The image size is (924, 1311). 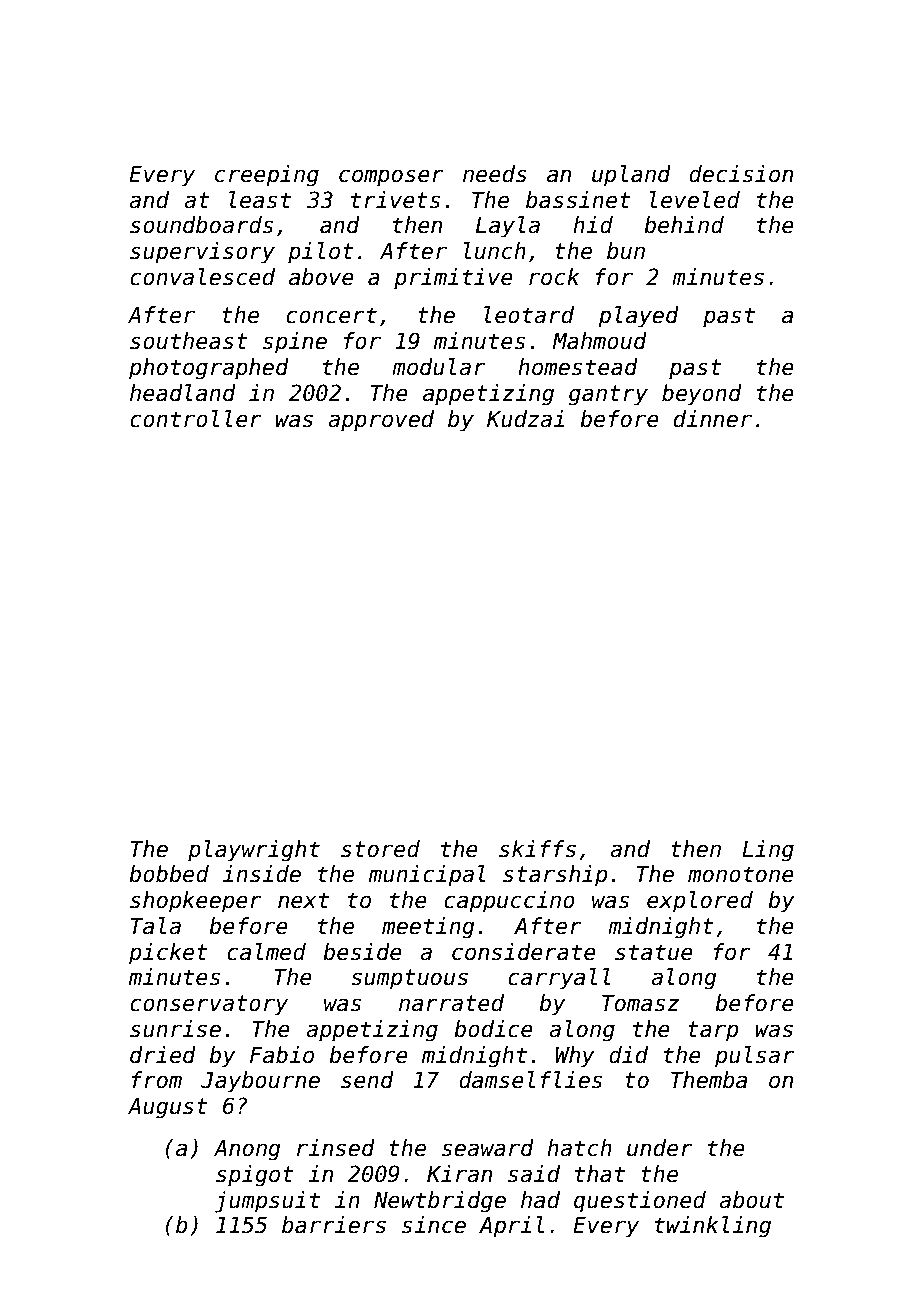 I want to click on pilot, so click(x=321, y=253).
